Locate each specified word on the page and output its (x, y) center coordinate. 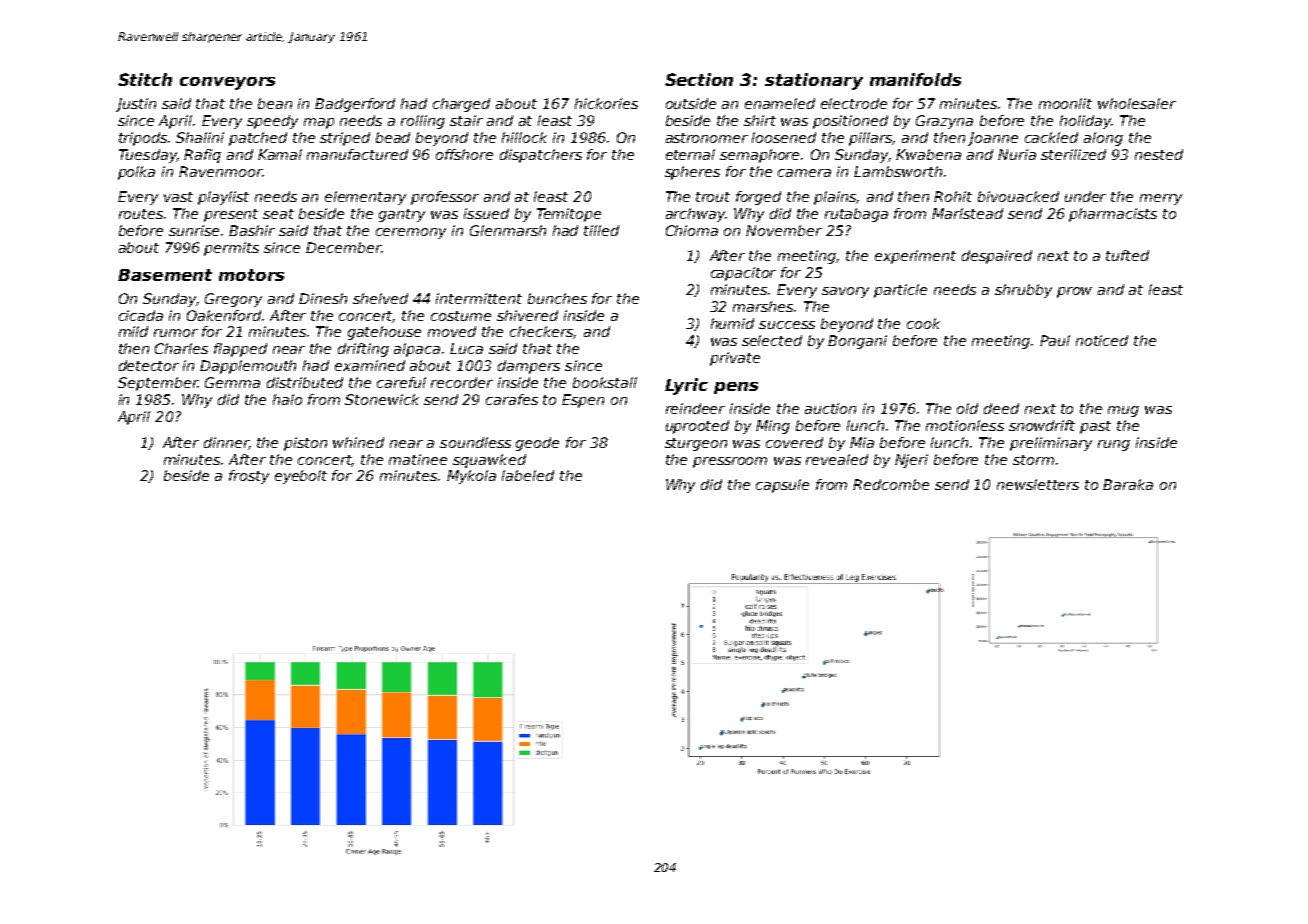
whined (358, 442)
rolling (423, 122)
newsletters (1038, 484)
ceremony (411, 233)
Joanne (993, 139)
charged (461, 105)
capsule (782, 486)
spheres (692, 173)
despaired (997, 257)
